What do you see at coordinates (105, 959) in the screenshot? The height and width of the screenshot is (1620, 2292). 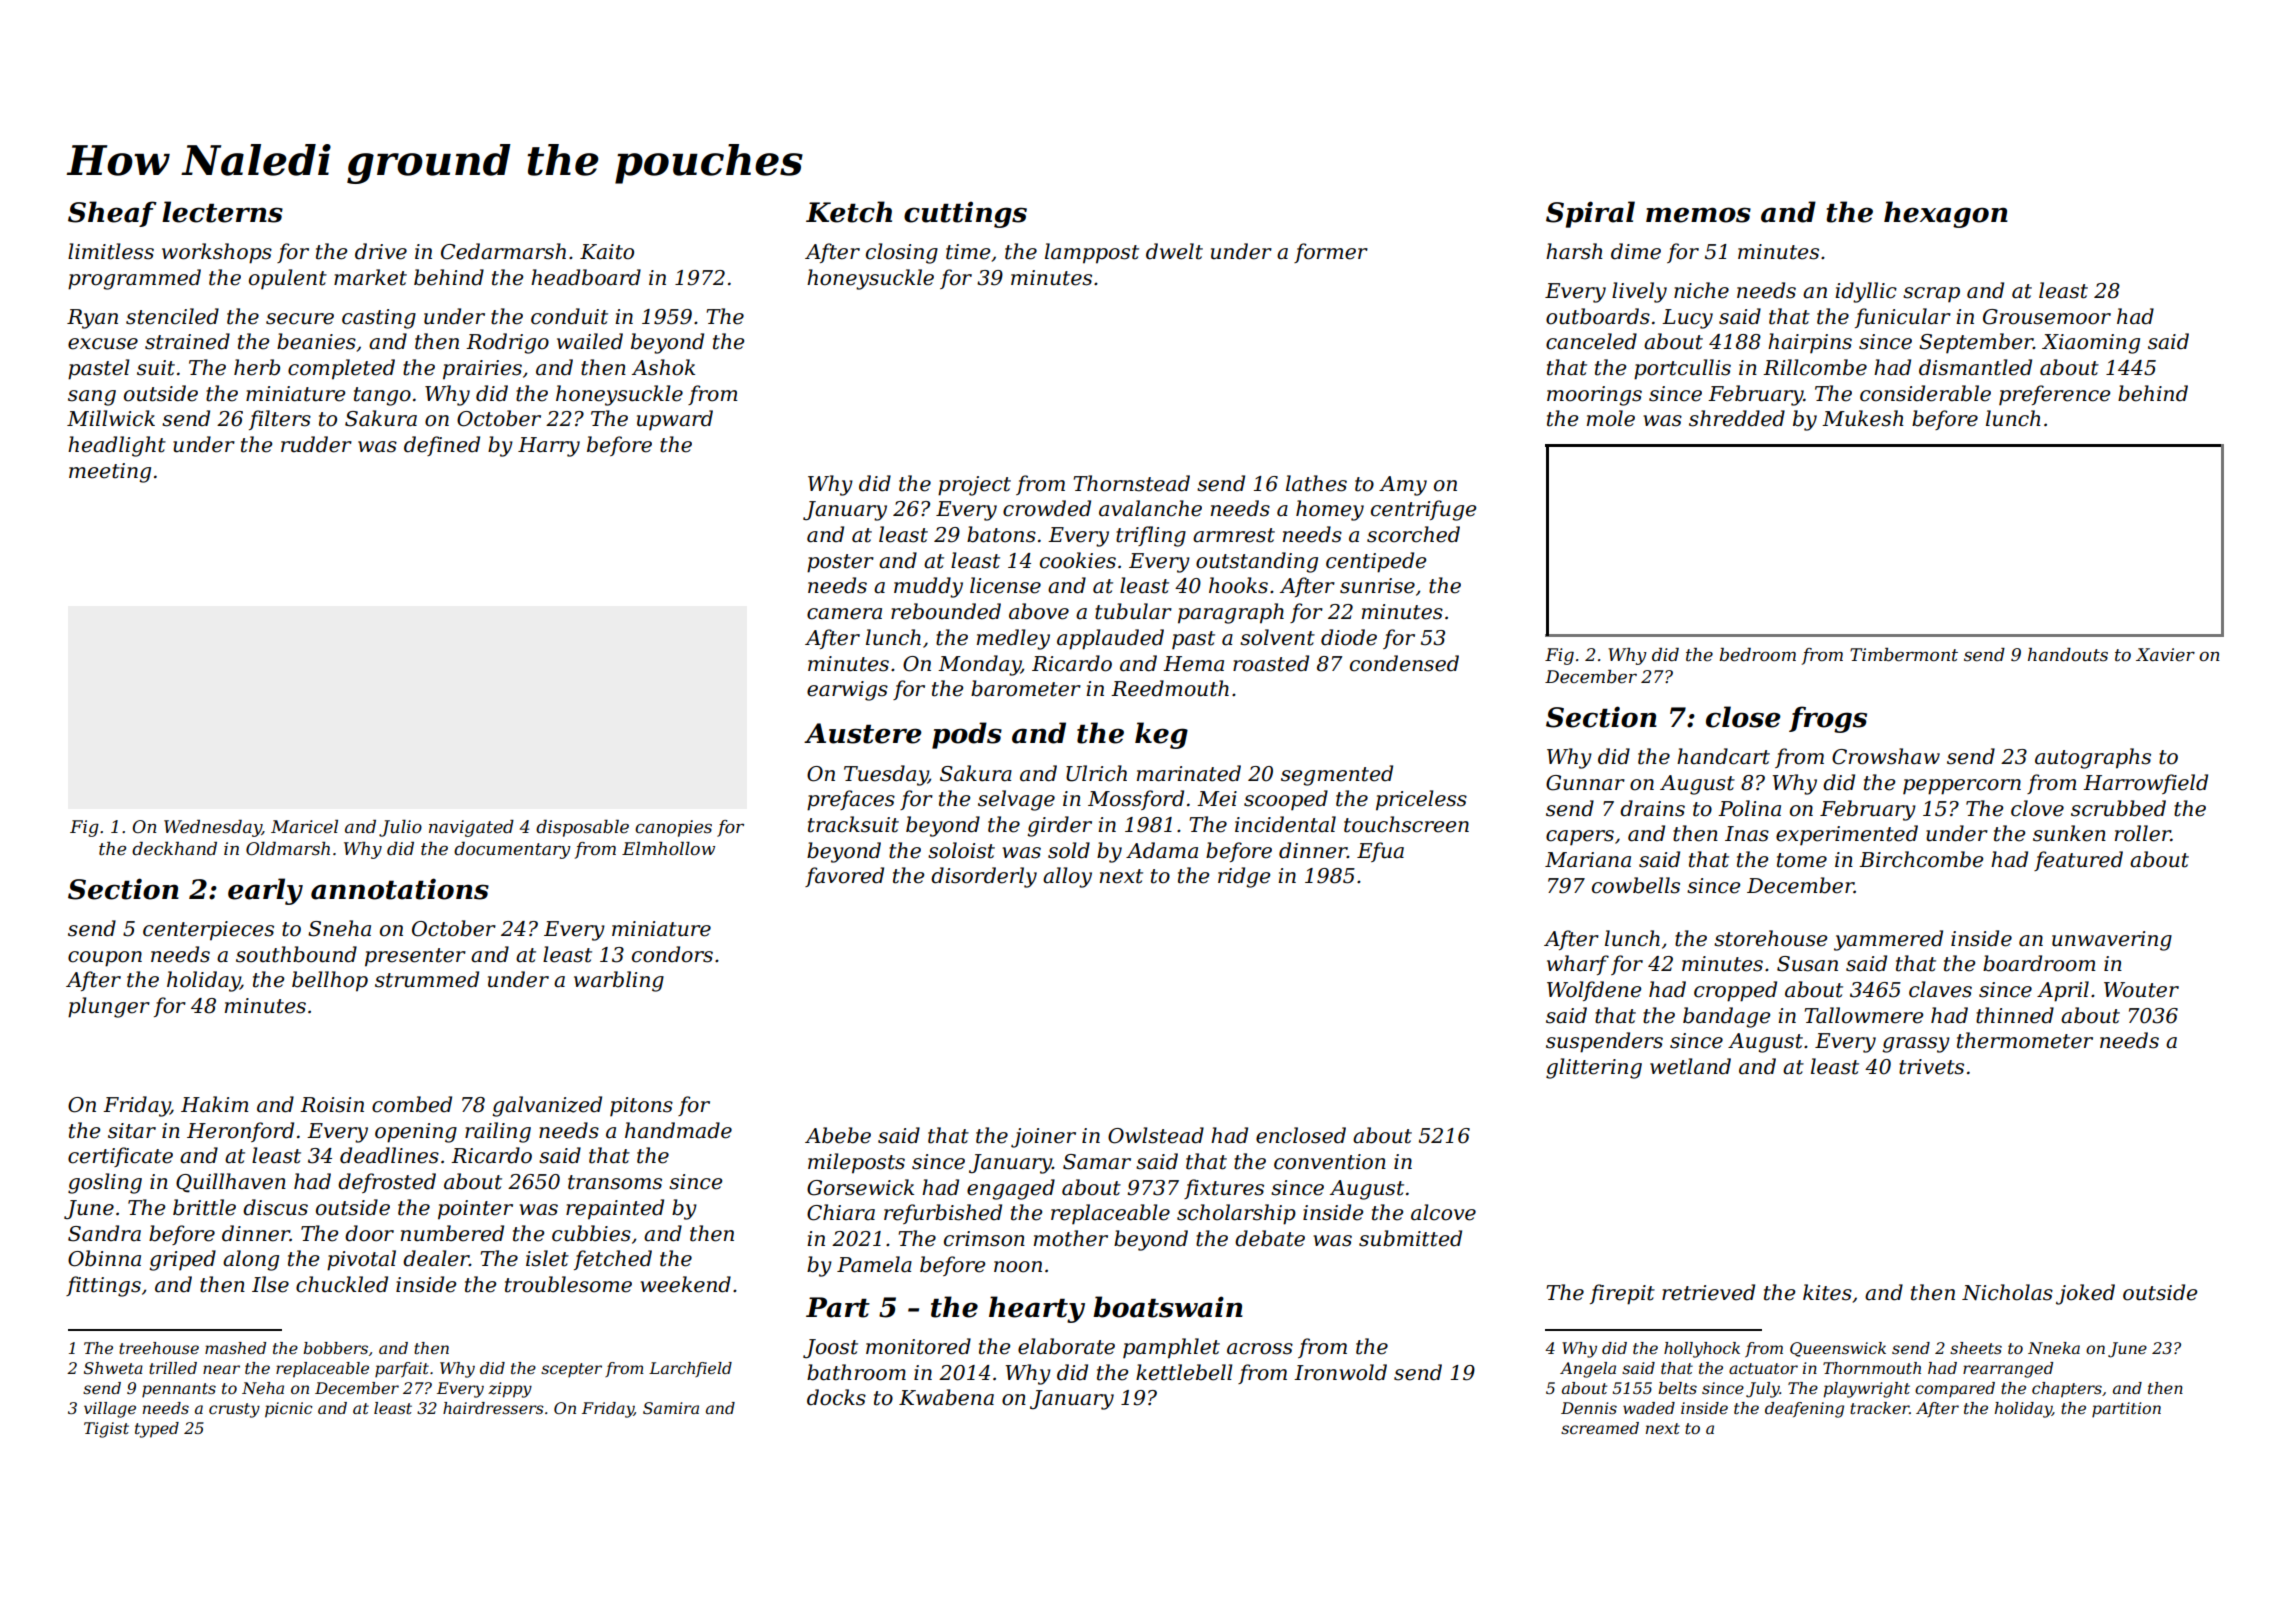 I see `coupon` at bounding box center [105, 959].
